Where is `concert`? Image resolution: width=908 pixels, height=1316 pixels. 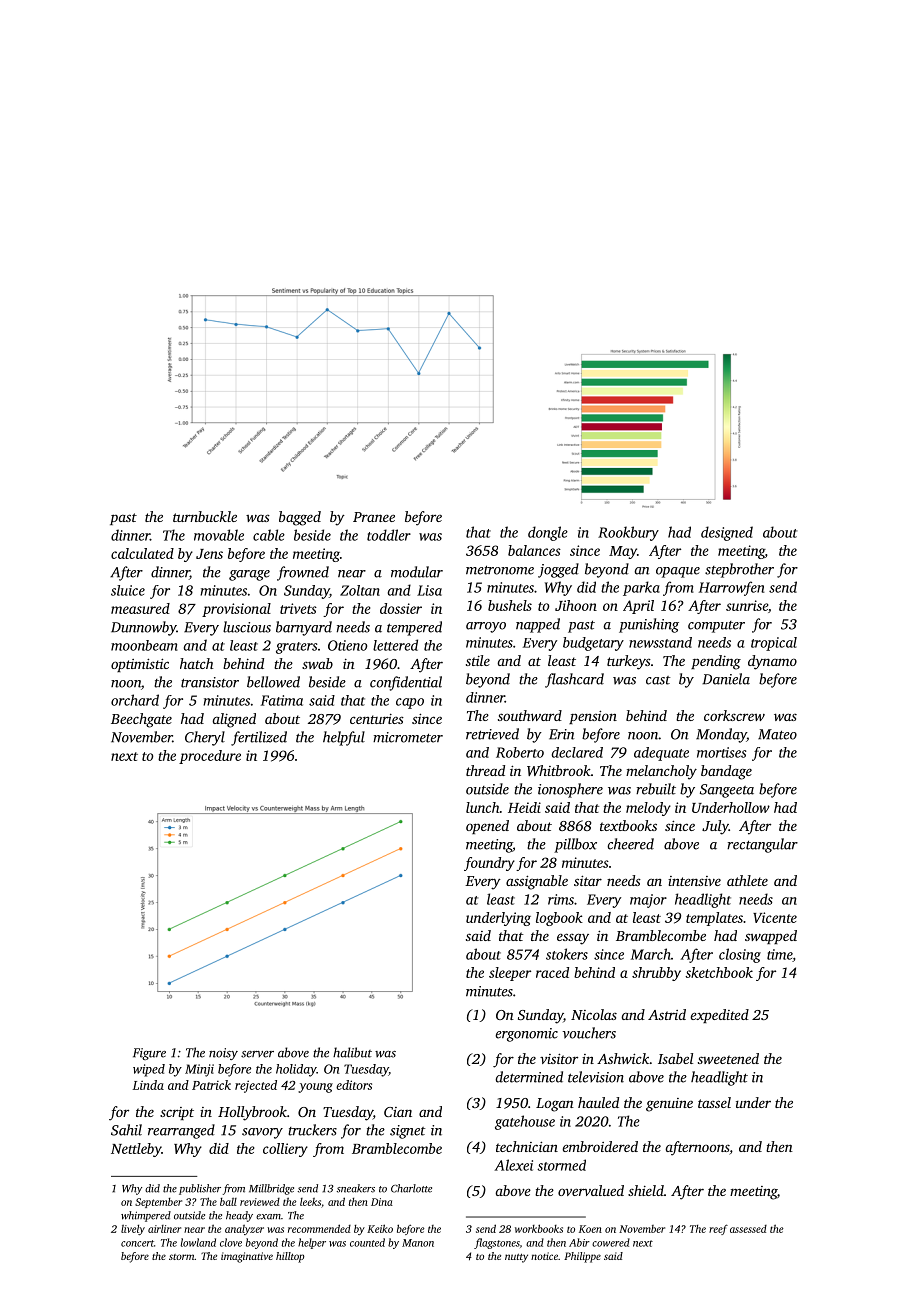
concert is located at coordinates (137, 1243).
